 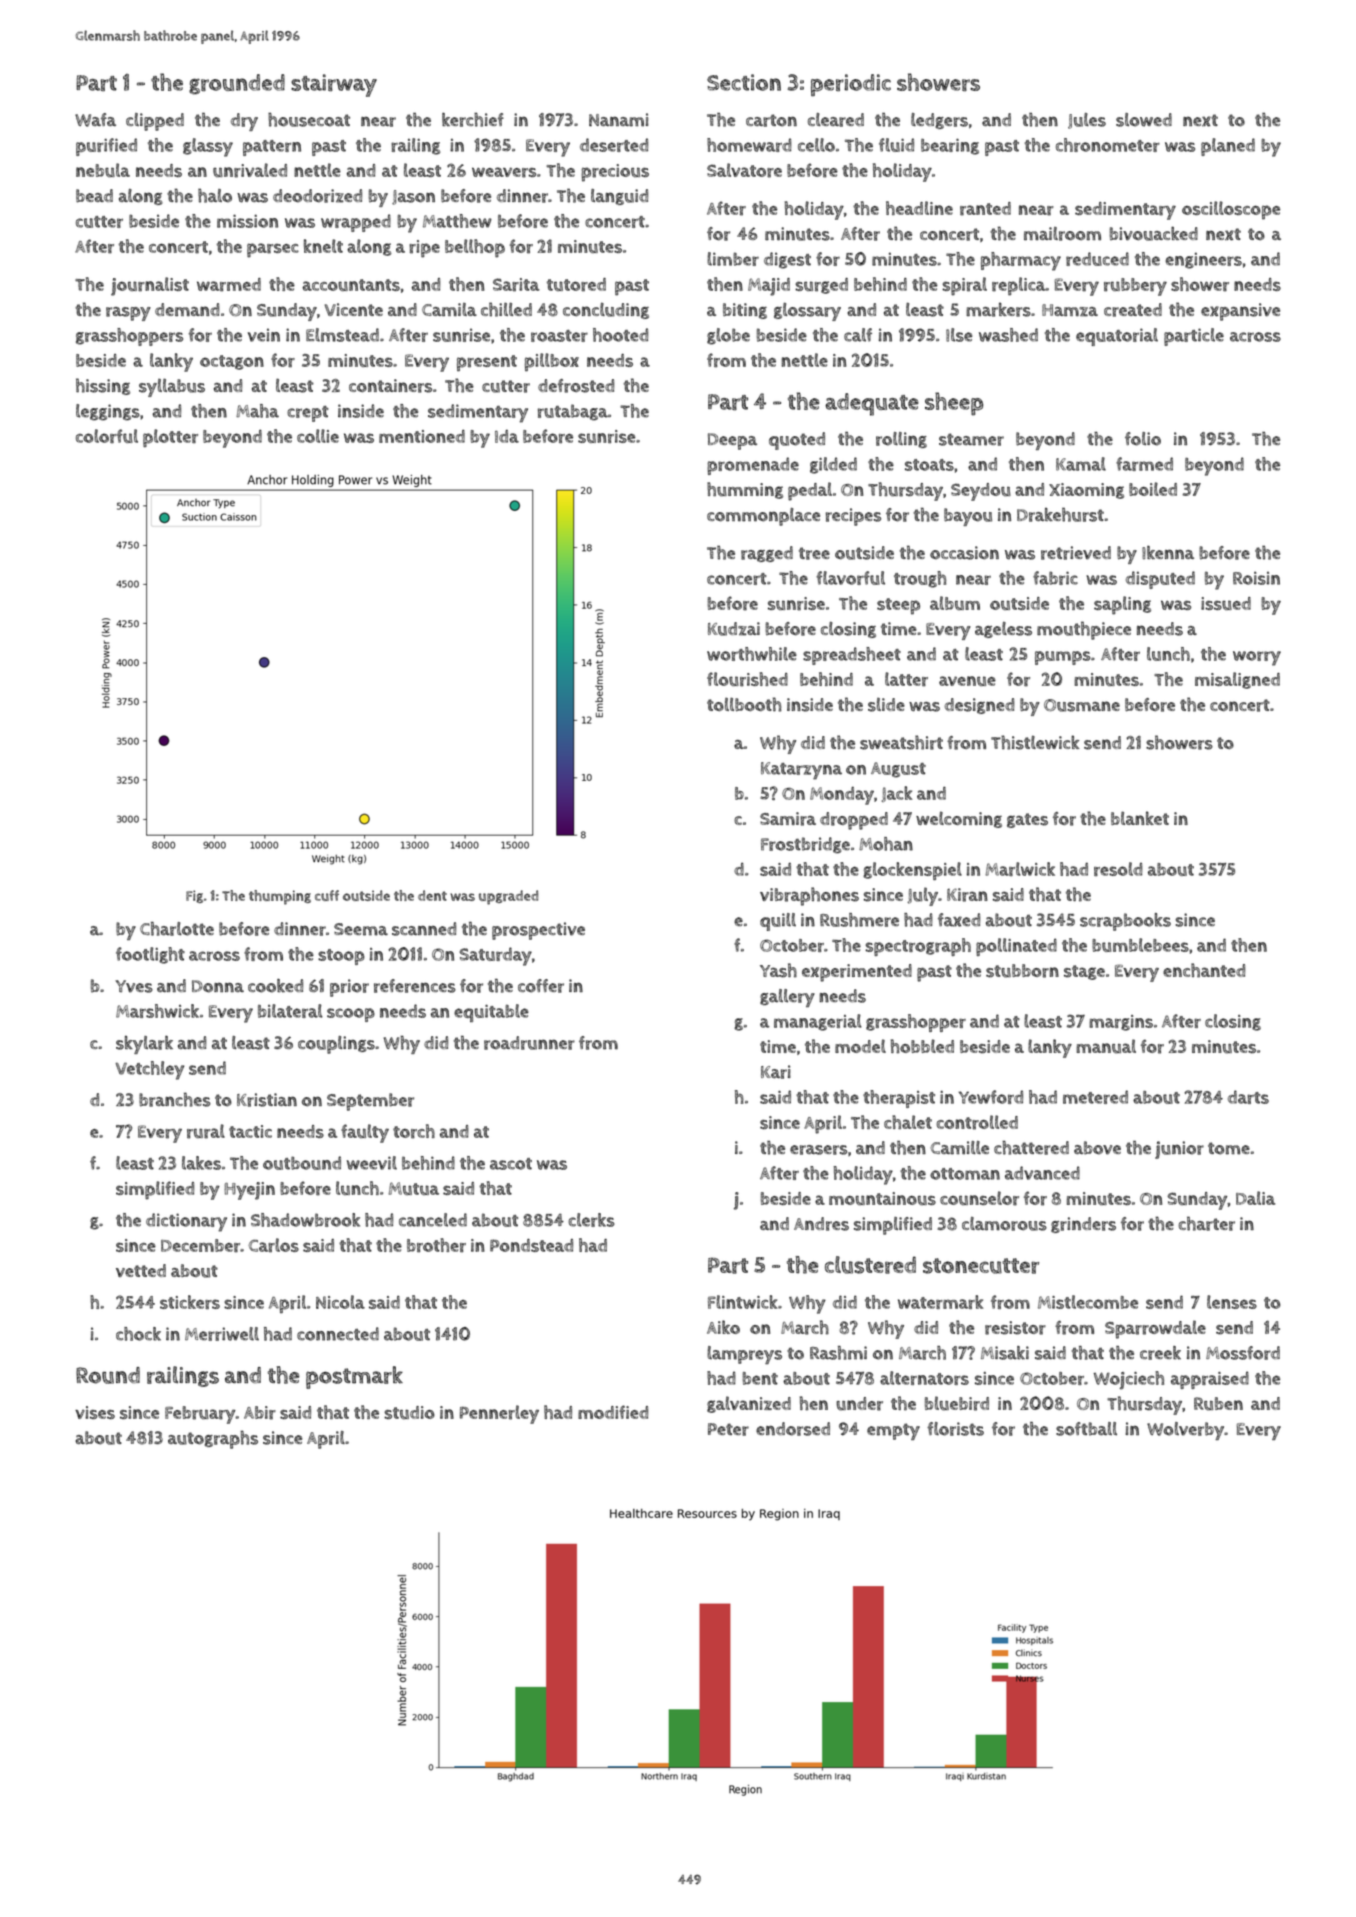 I want to click on latter, so click(x=906, y=679).
